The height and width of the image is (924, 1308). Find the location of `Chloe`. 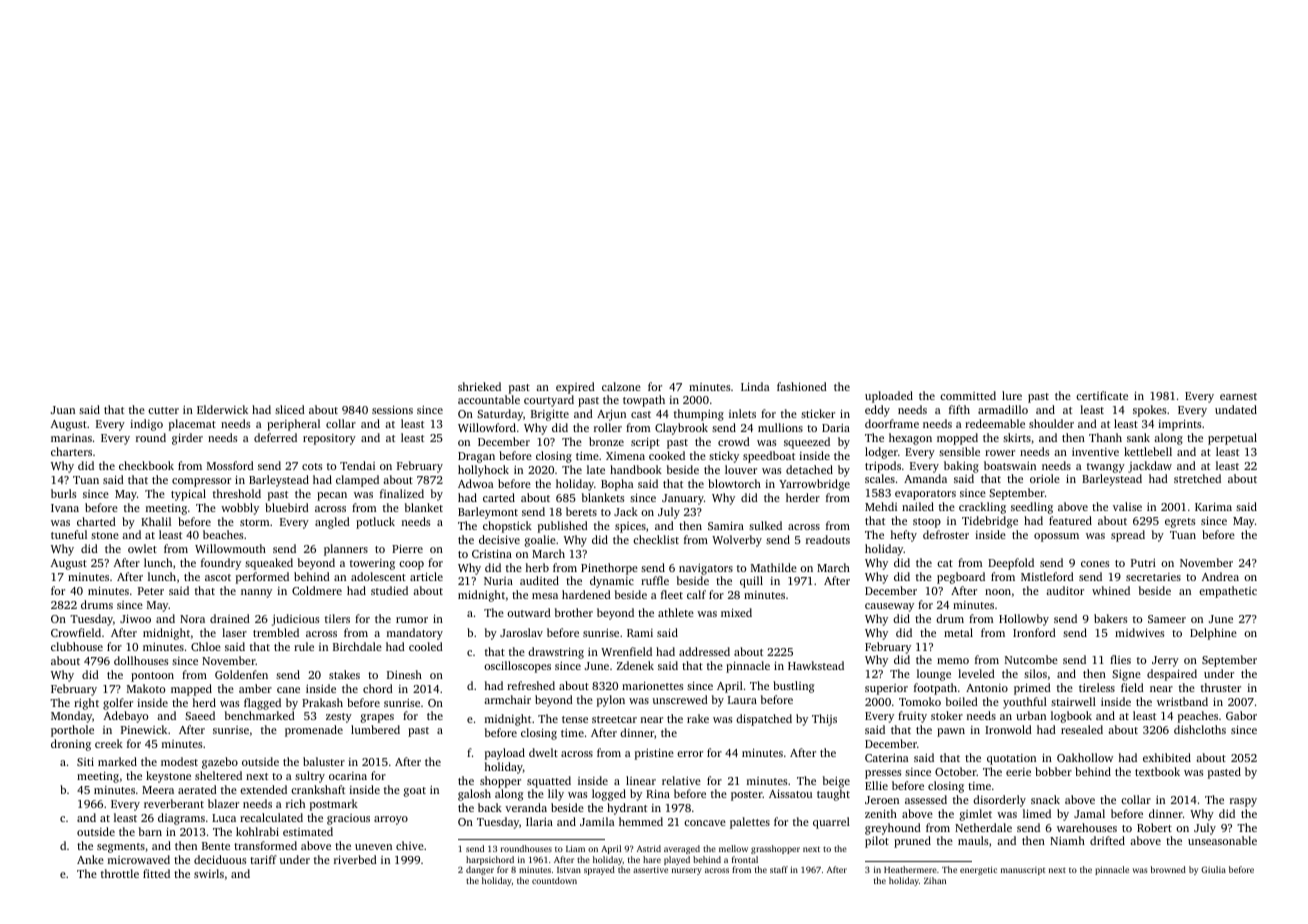

Chloe is located at coordinates (206, 646).
